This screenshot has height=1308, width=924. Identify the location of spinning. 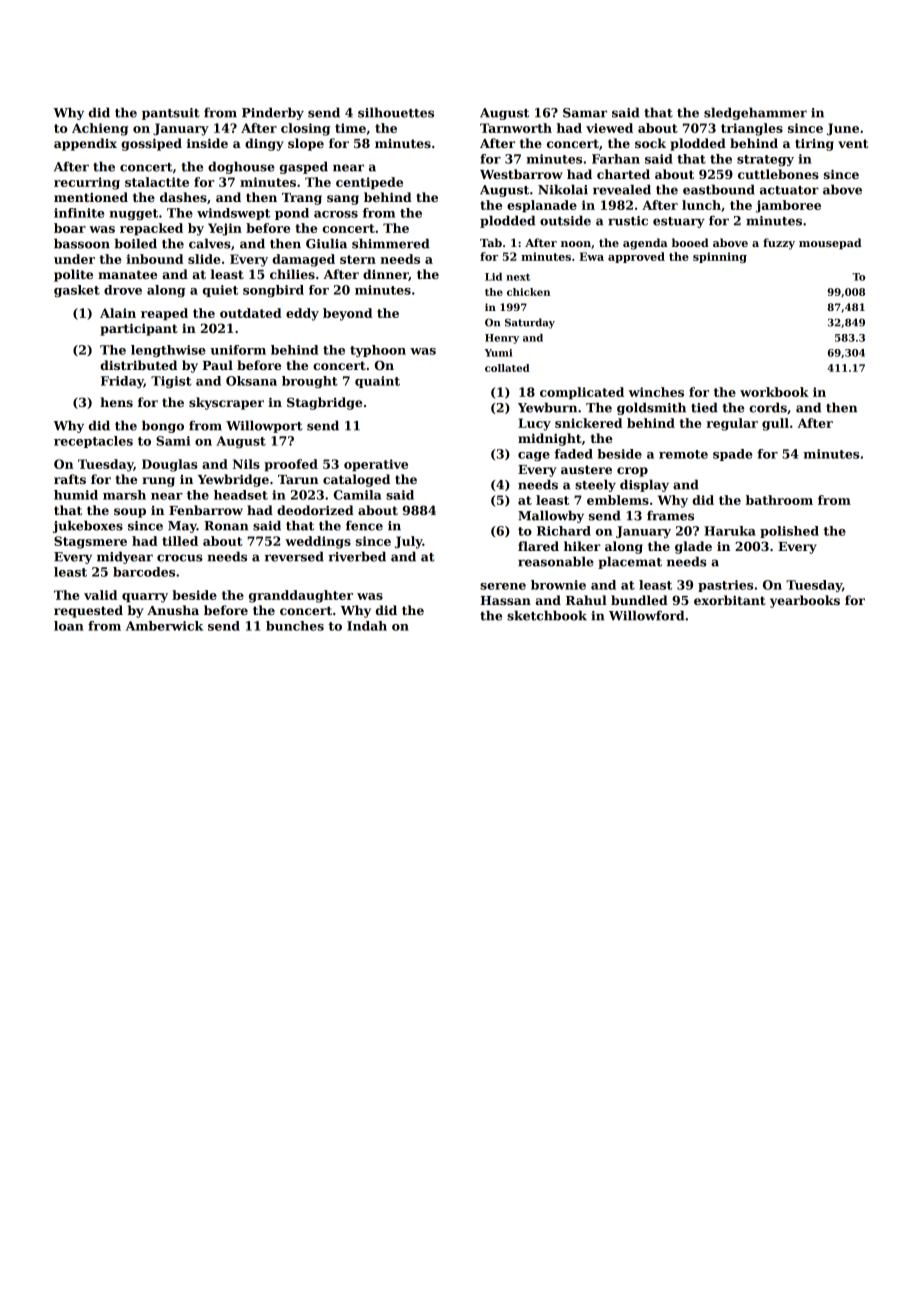
(720, 257).
